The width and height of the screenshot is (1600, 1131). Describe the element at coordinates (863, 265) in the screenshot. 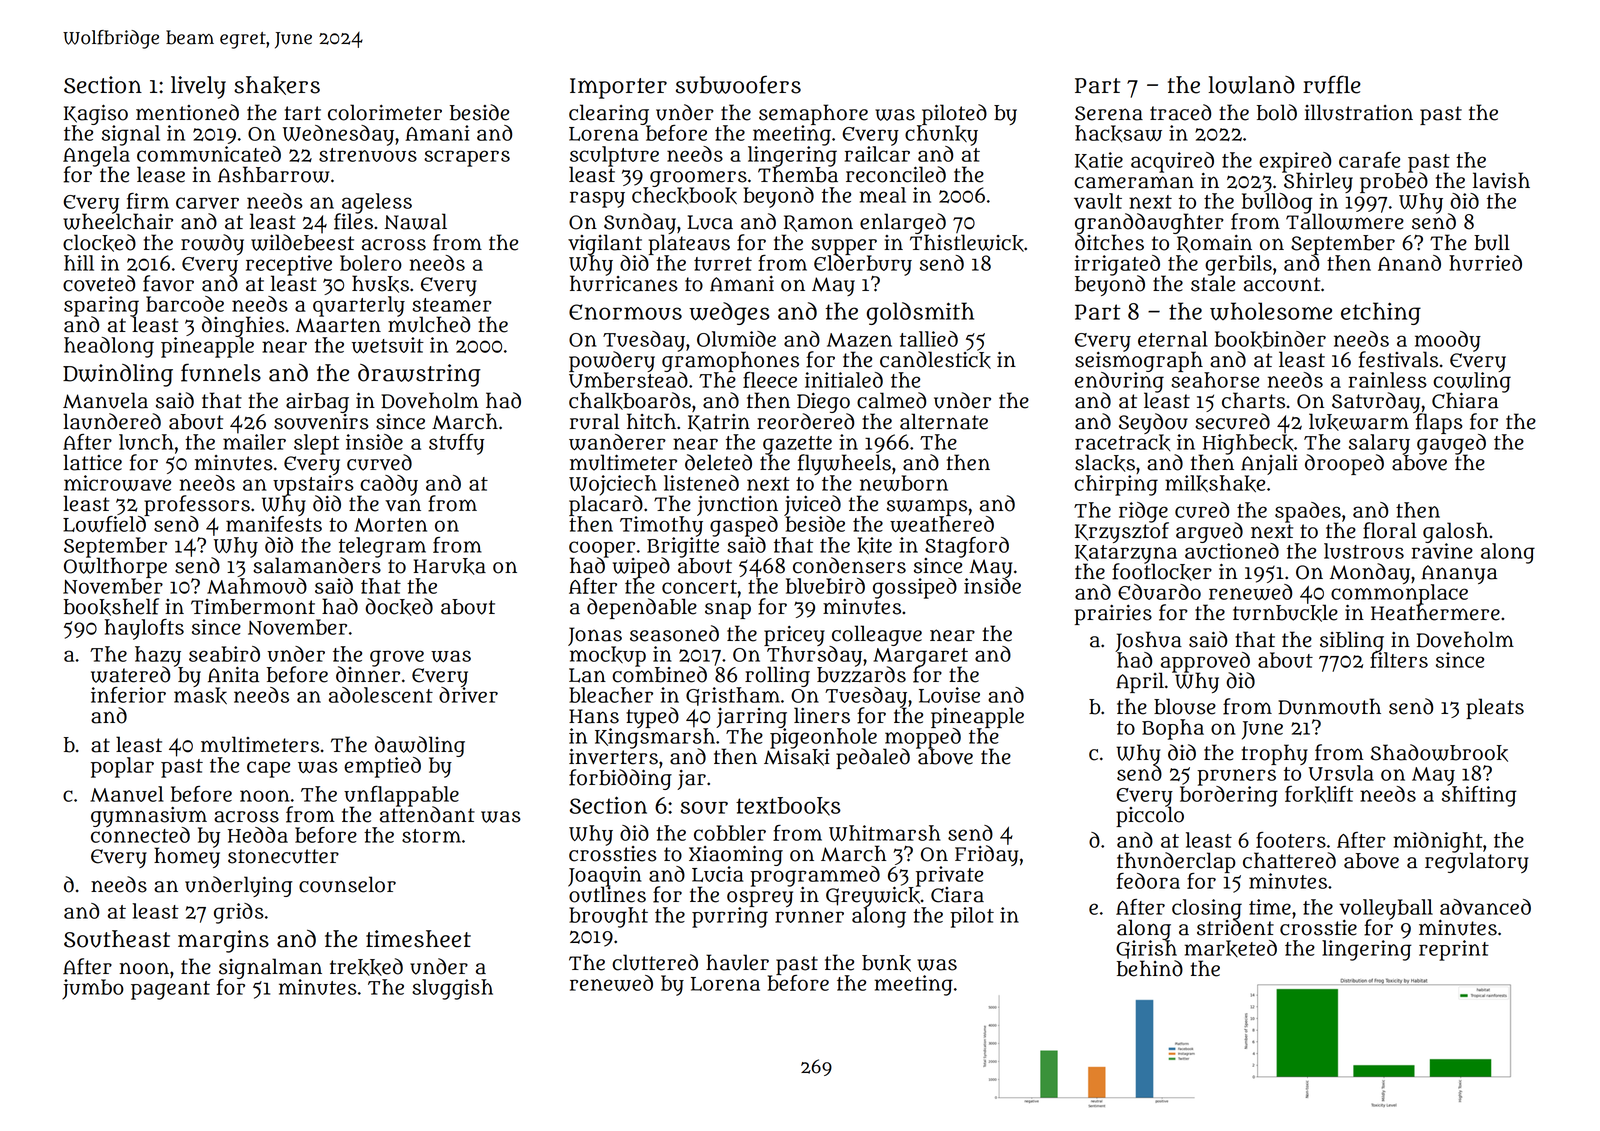

I see `Elderbury` at that location.
